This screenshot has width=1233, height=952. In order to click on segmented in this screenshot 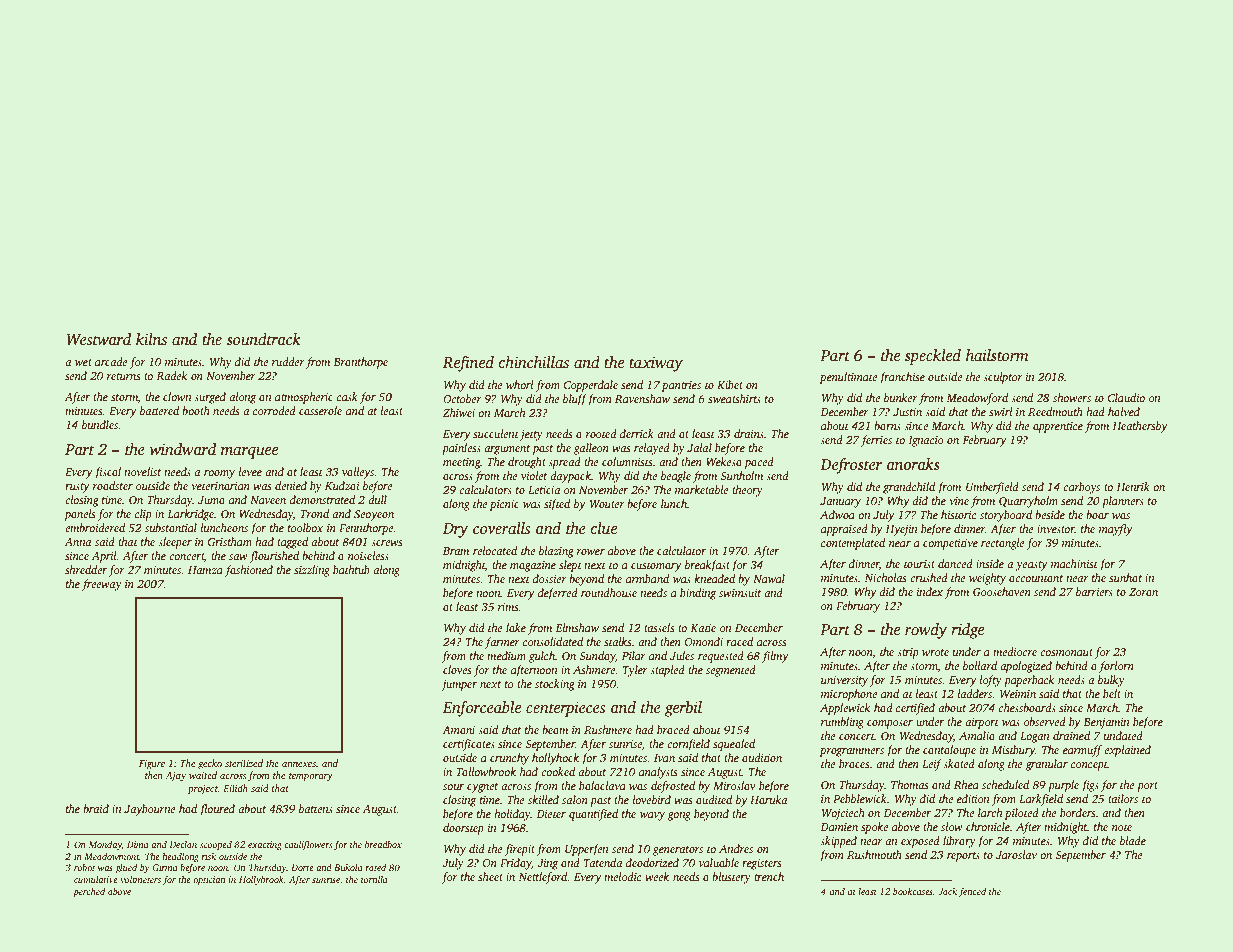, I will do `click(731, 671)`.
